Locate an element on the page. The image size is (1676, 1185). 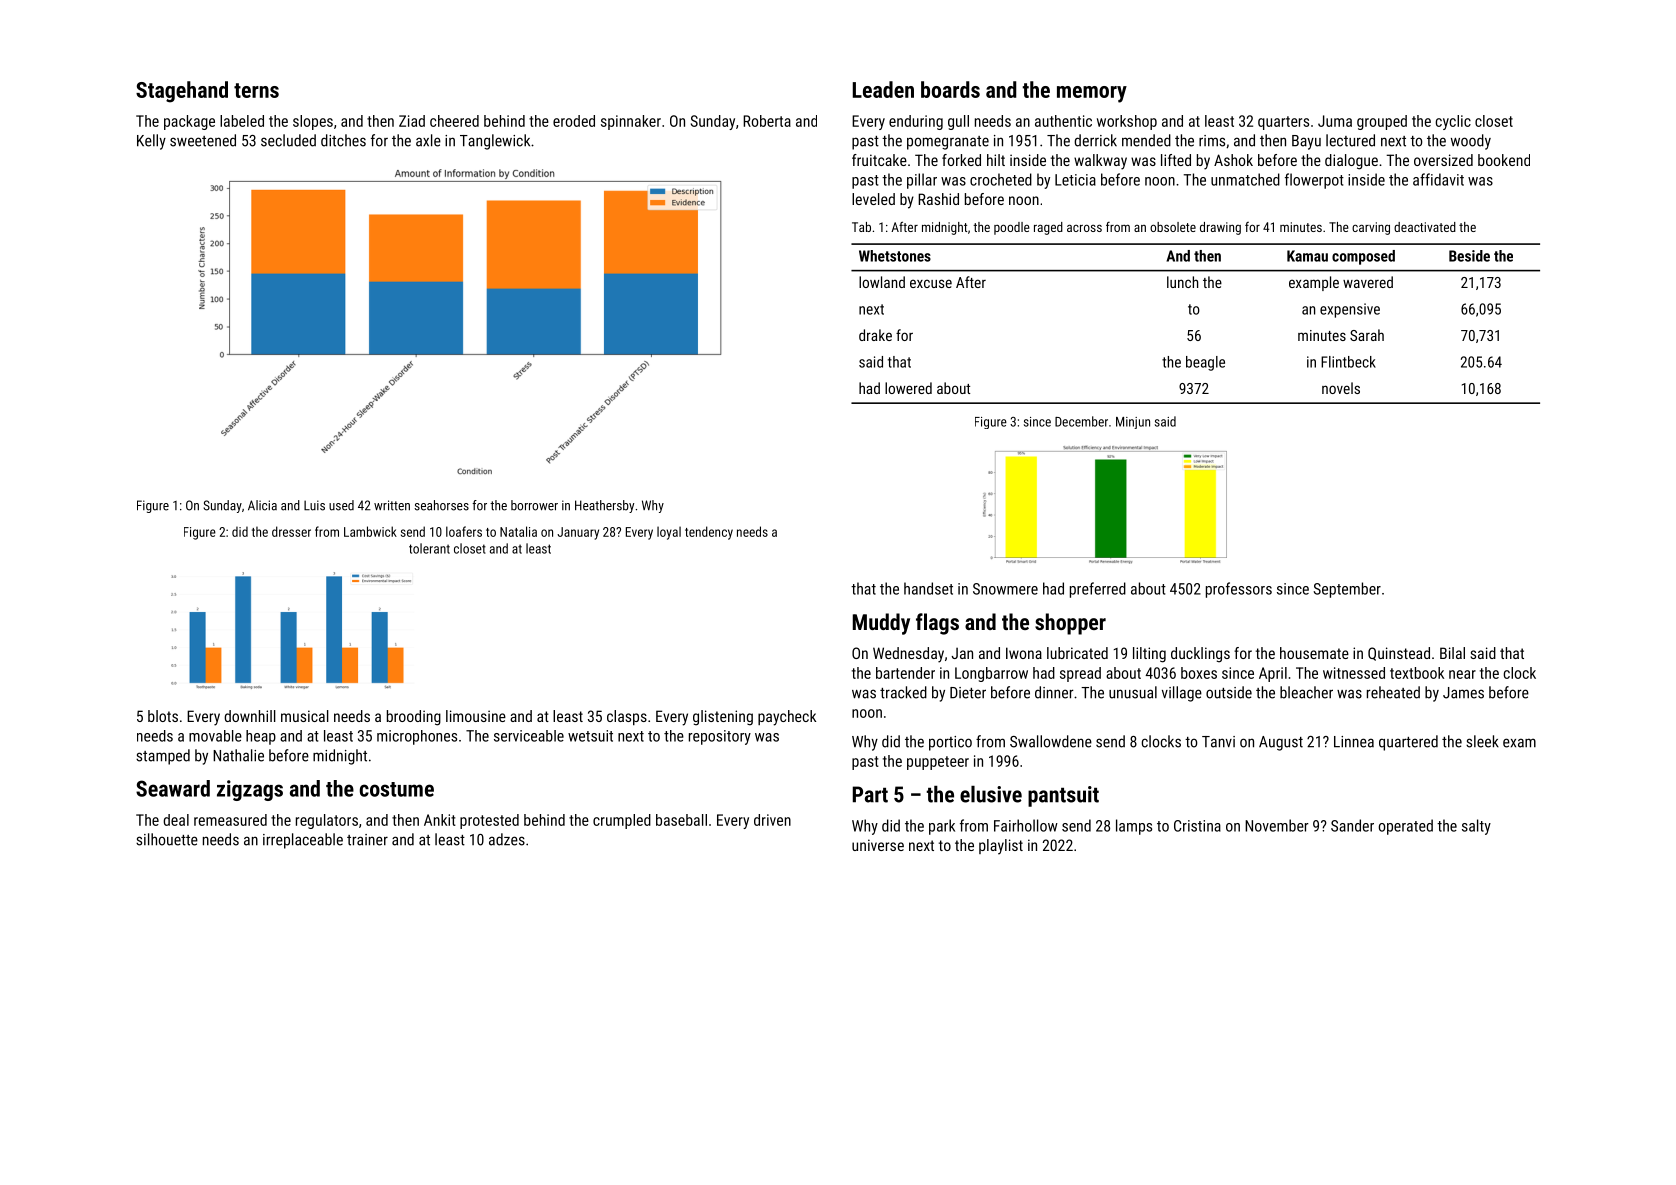
trainer is located at coordinates (367, 840).
